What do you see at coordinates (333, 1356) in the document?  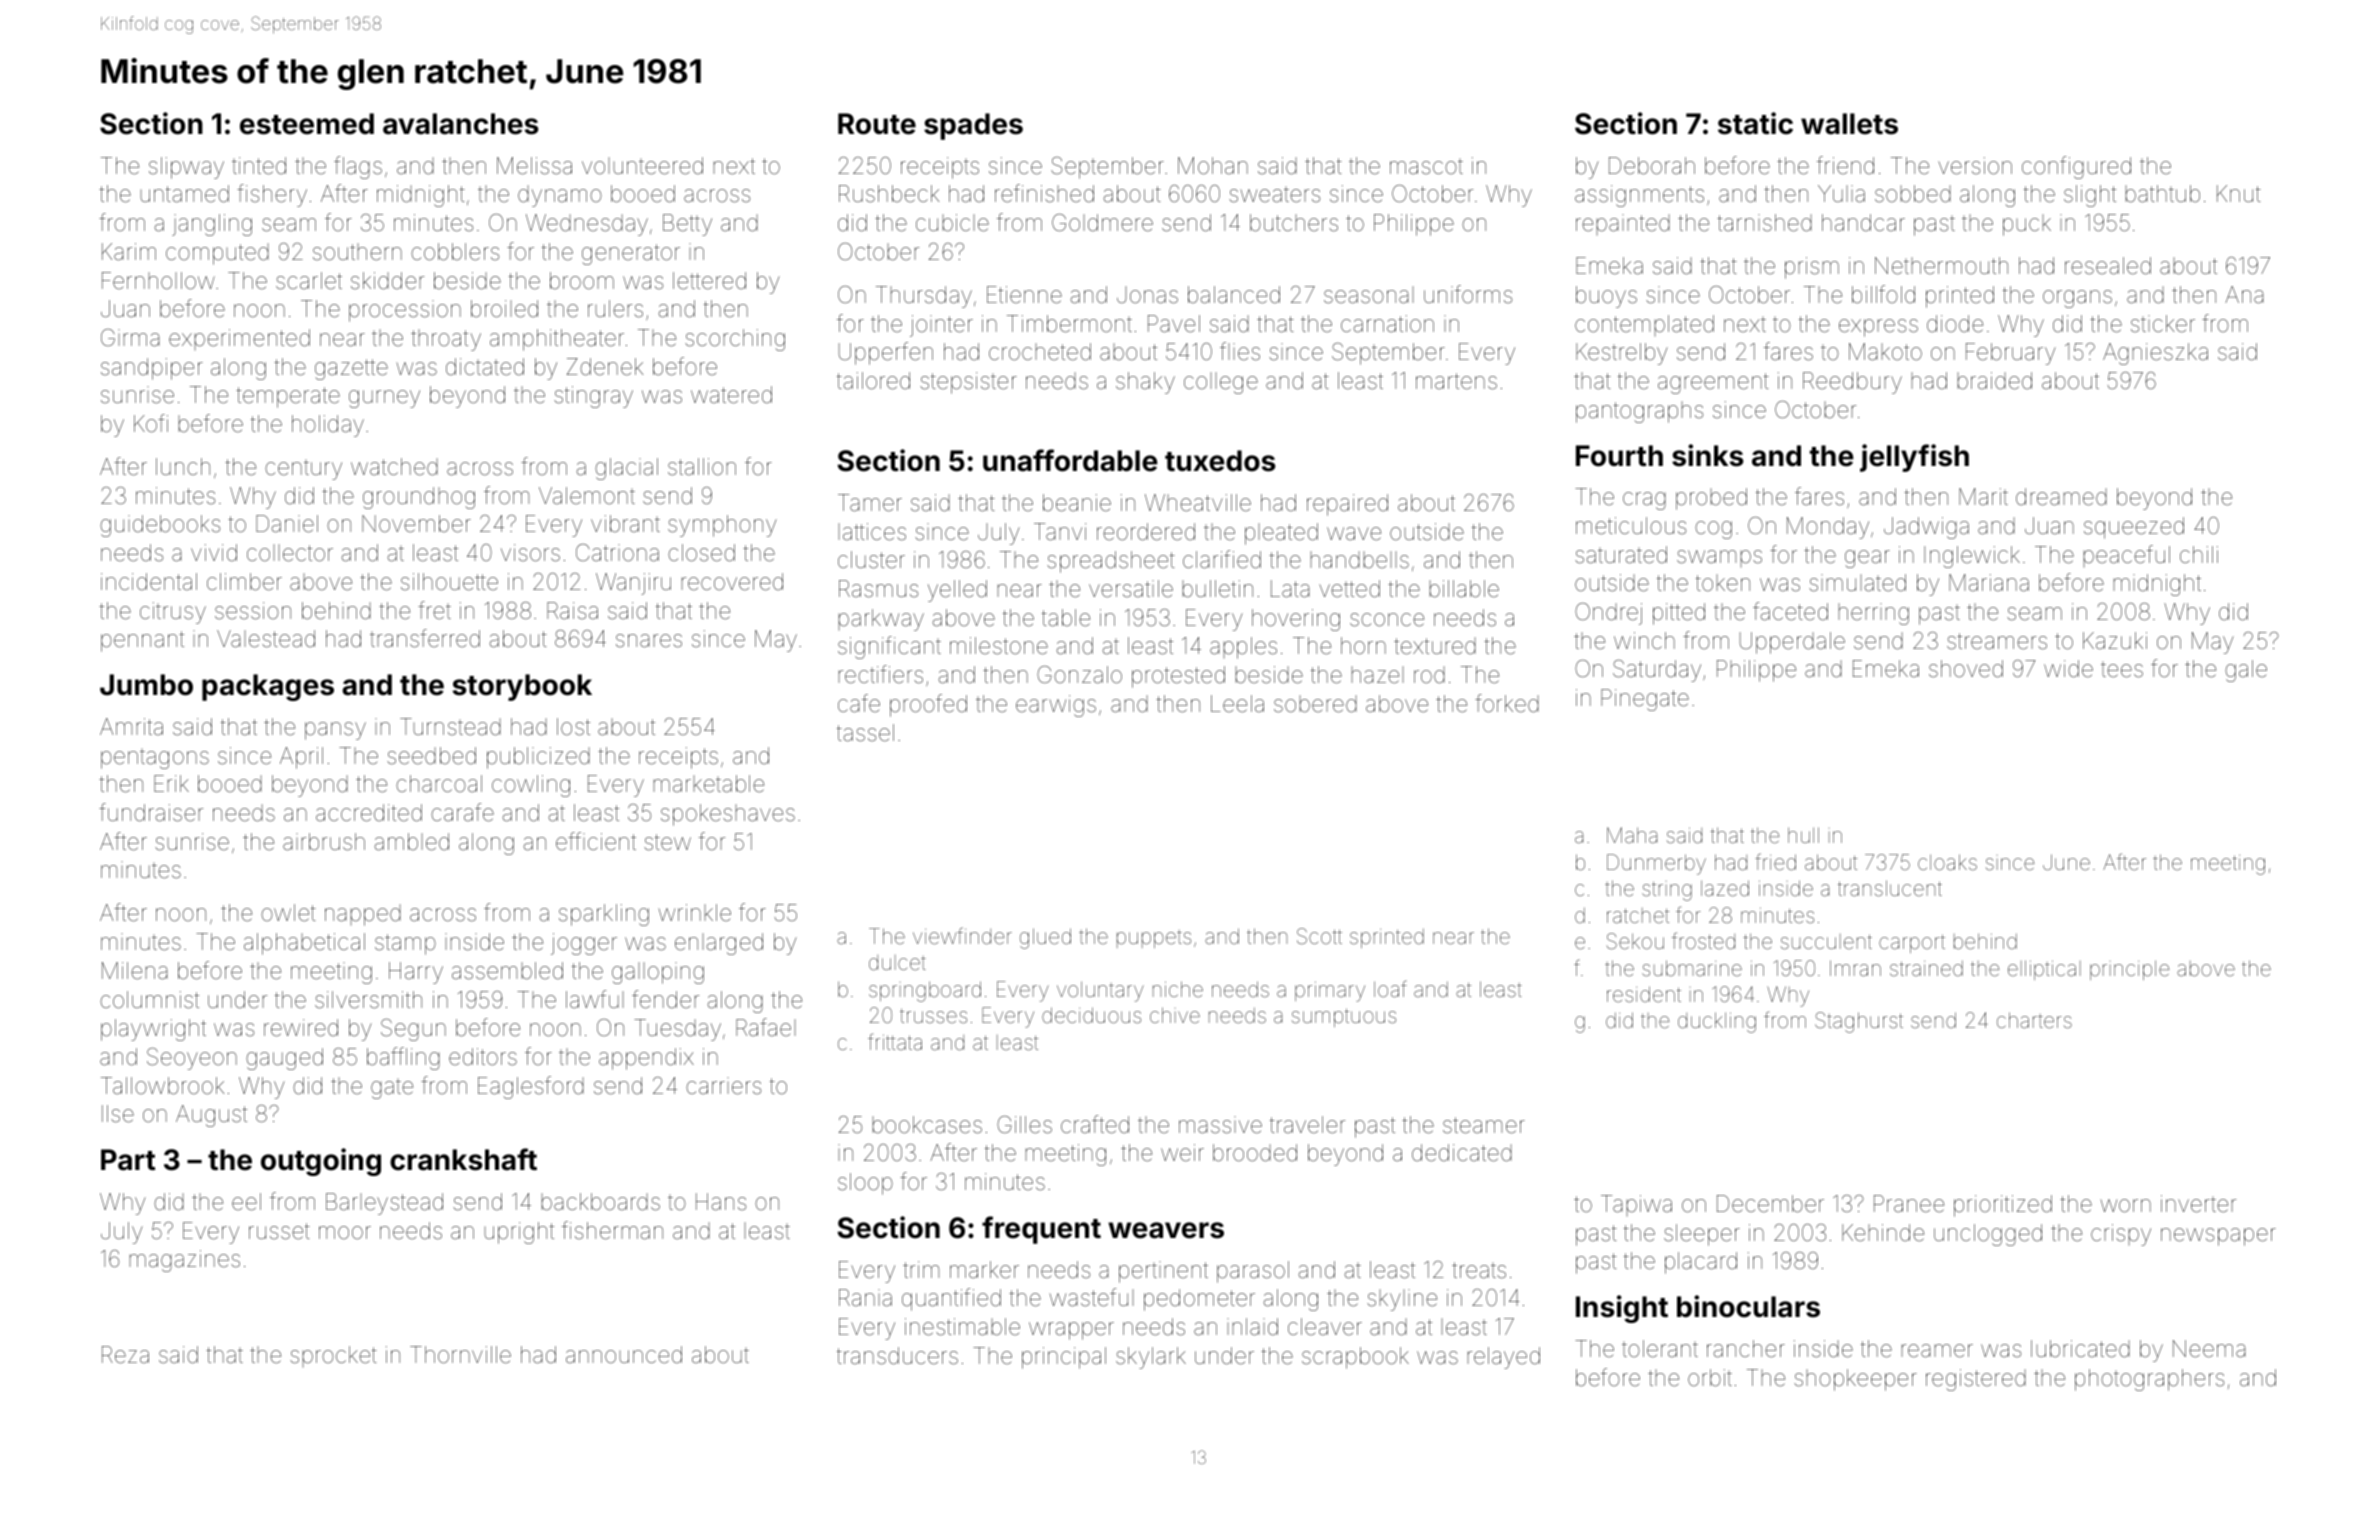 I see `sprocket` at bounding box center [333, 1356].
